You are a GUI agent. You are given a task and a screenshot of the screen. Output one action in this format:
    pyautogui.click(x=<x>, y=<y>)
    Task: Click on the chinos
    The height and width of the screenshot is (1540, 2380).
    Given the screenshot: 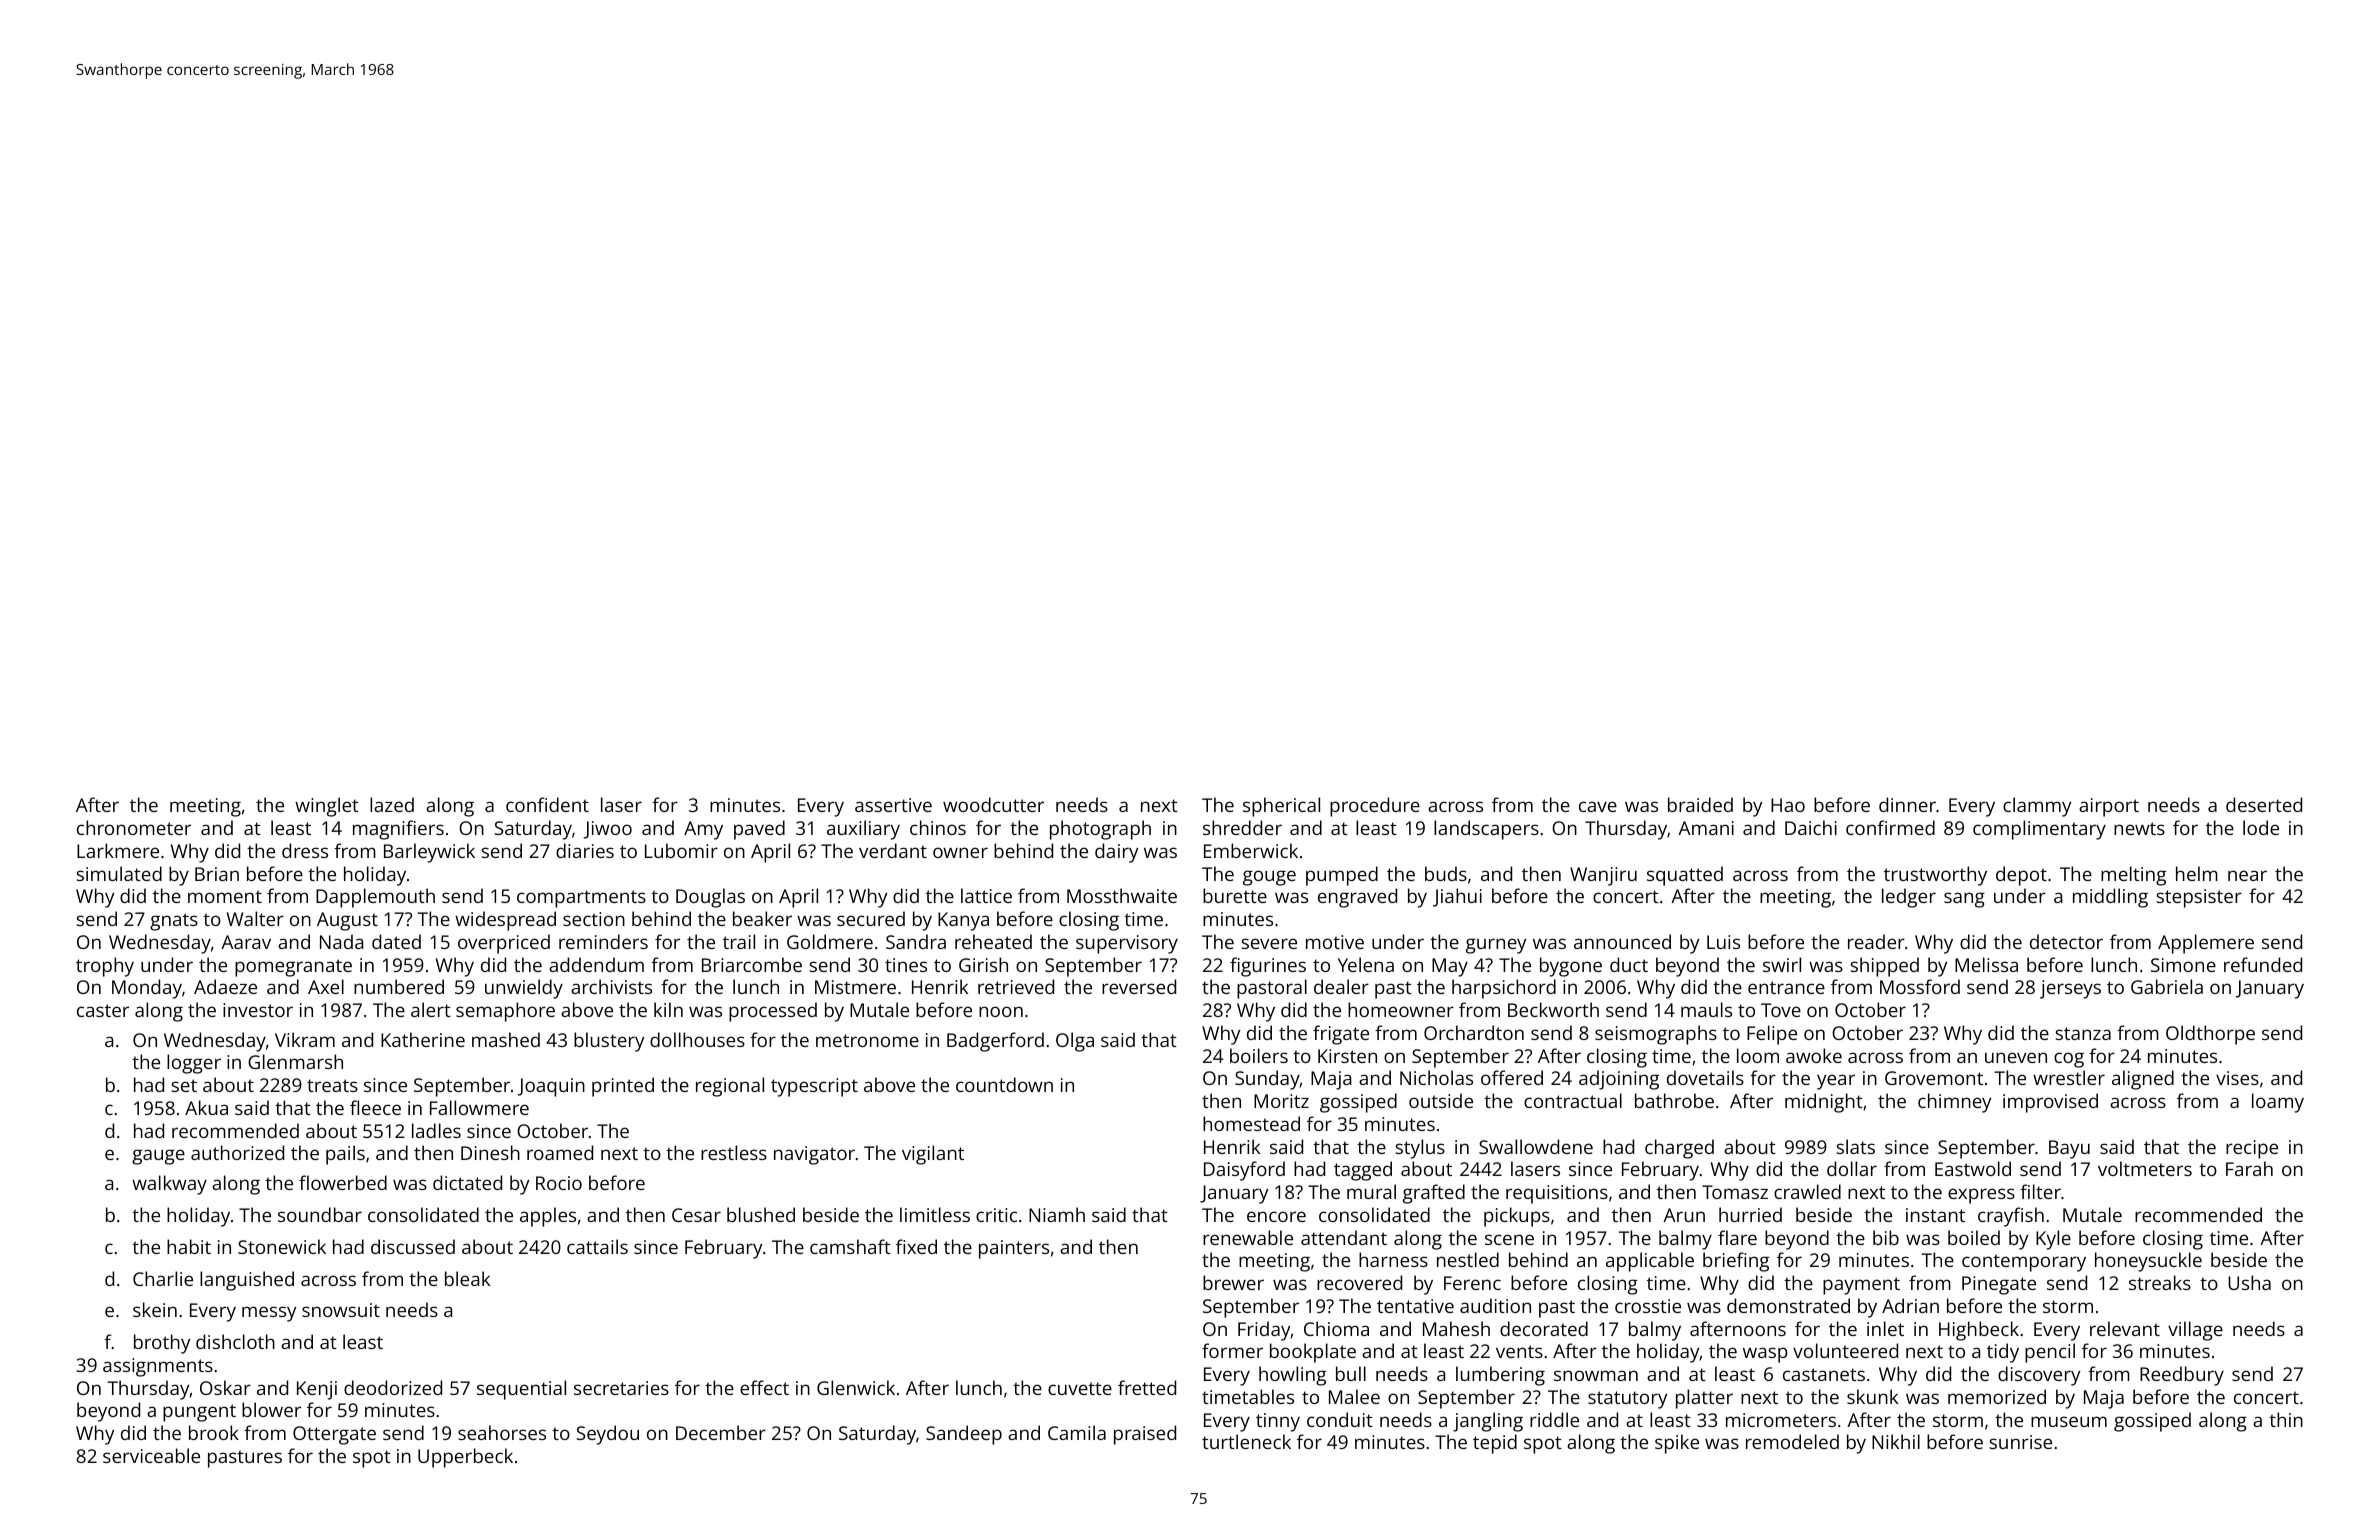 What is the action you would take?
    pyautogui.click(x=938, y=827)
